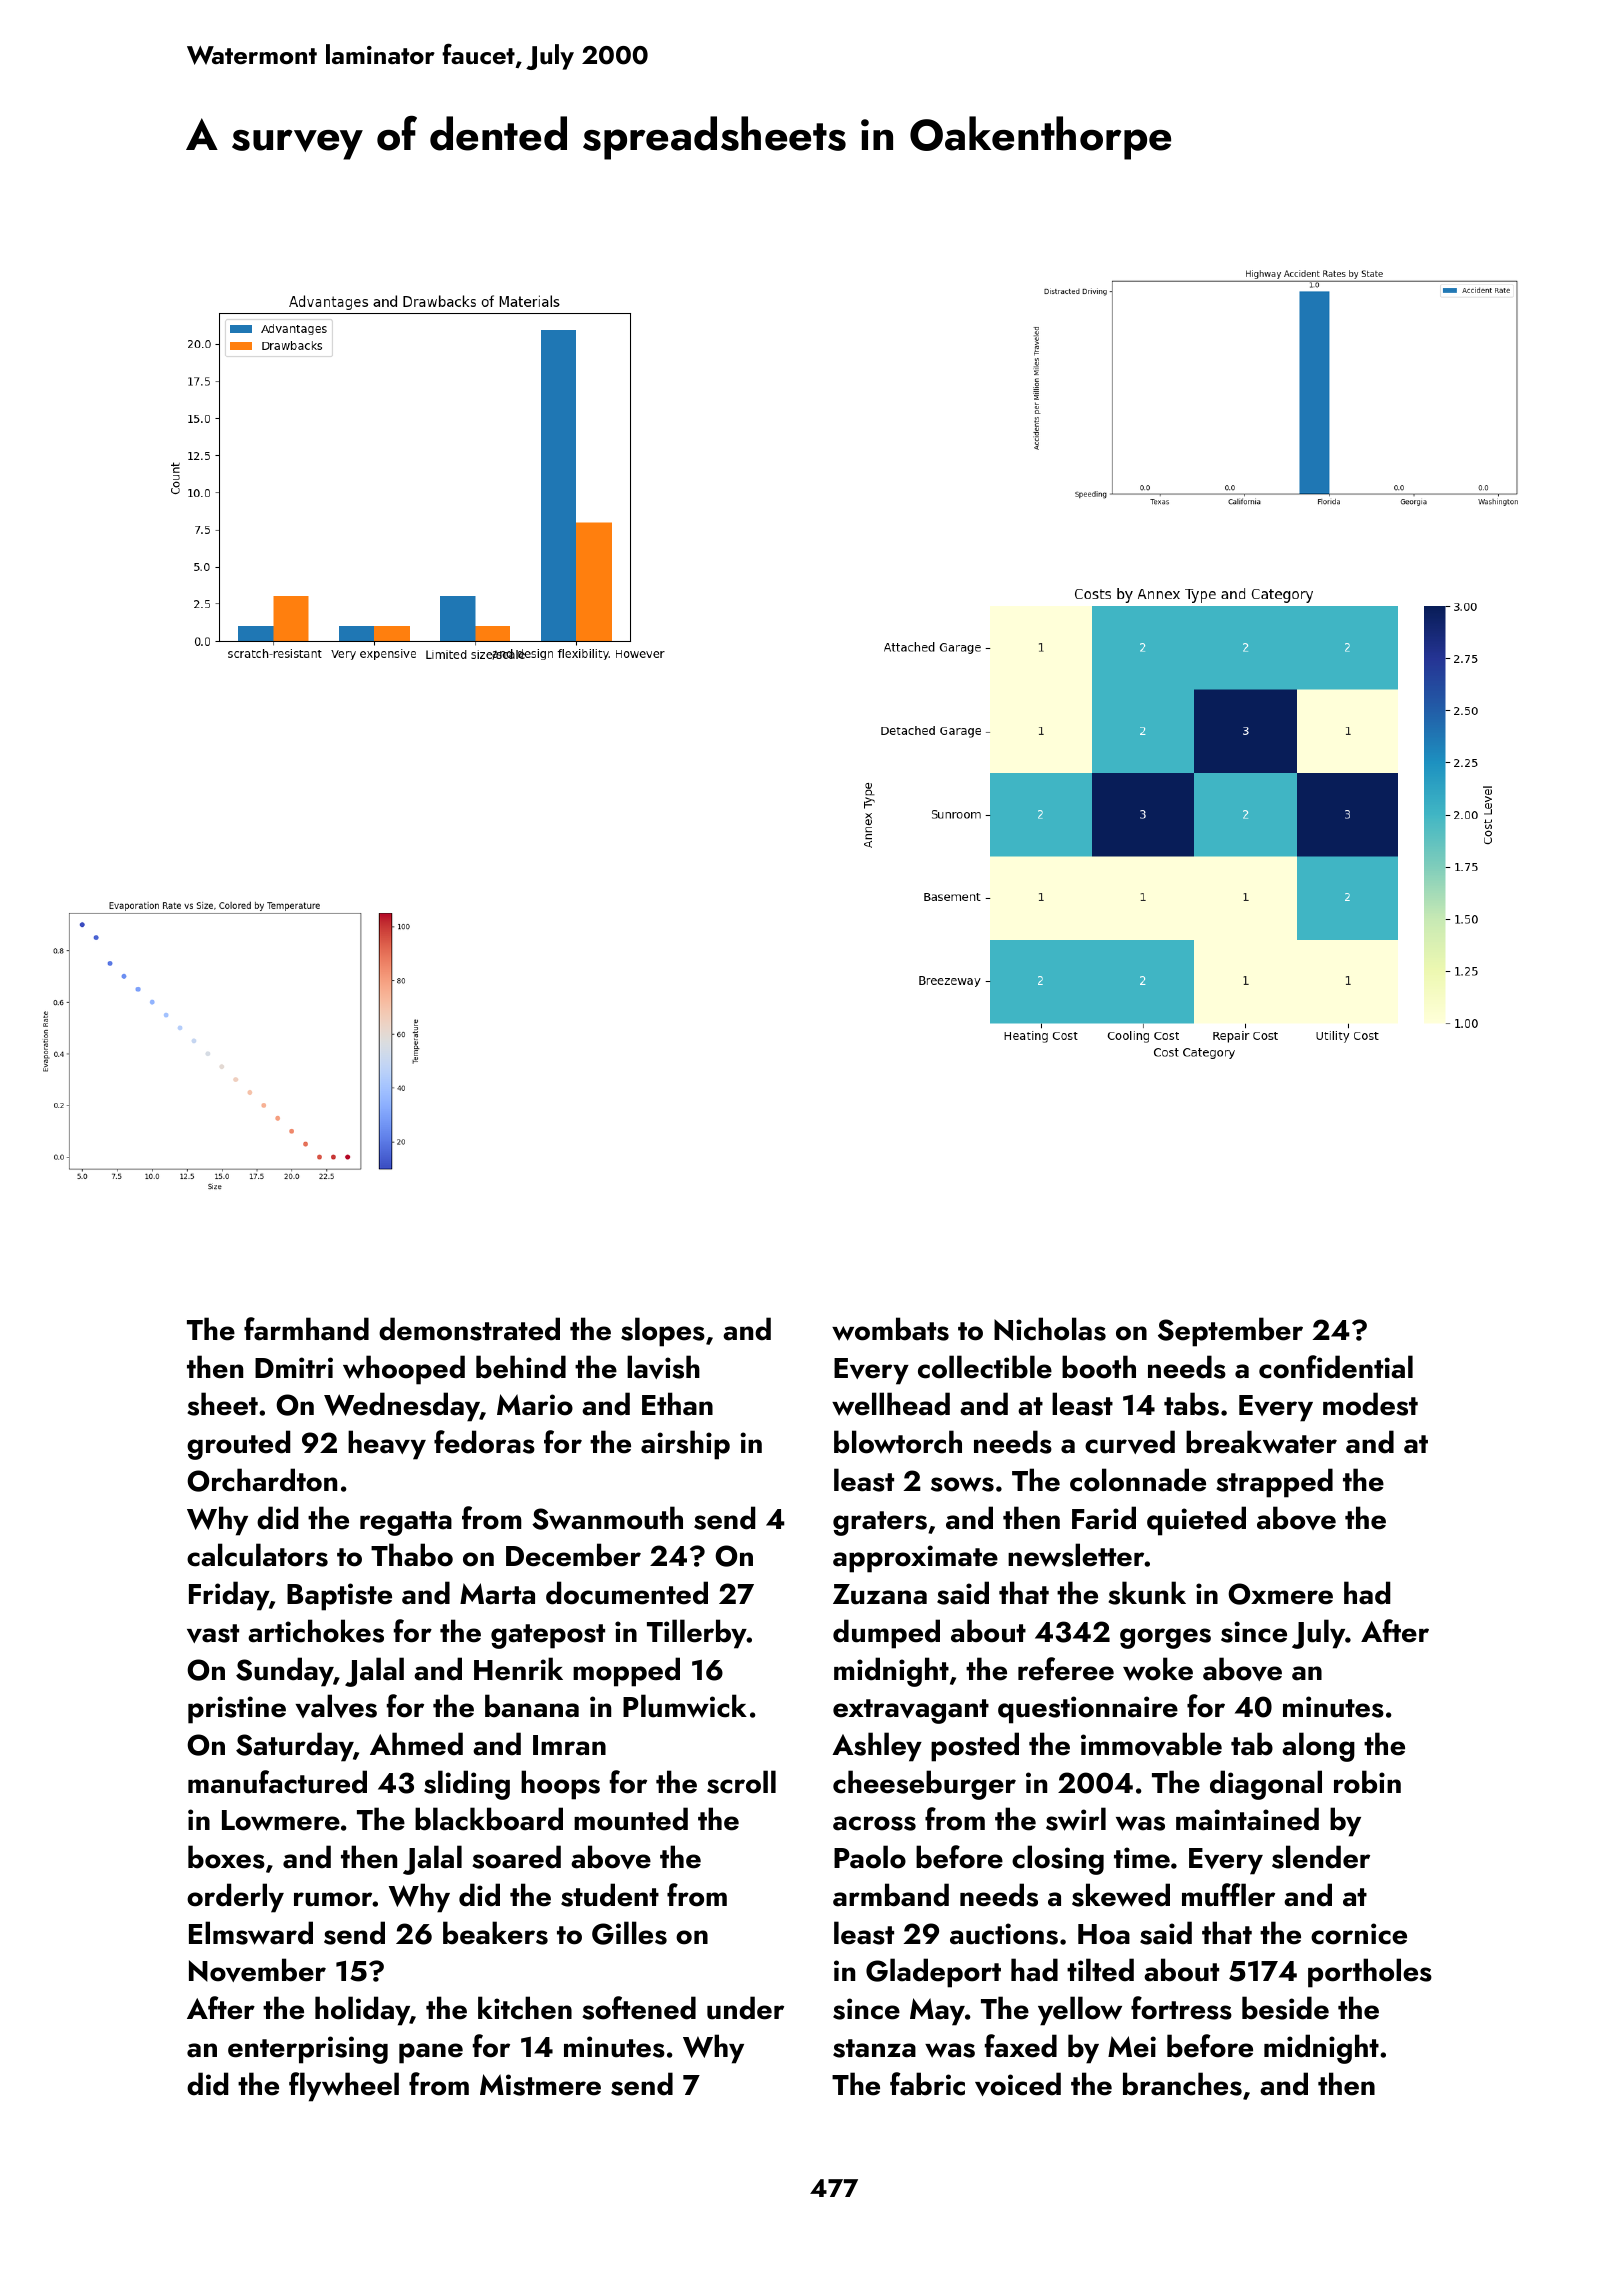 This document has height=2292, width=1620. I want to click on cheeseburger, so click(924, 1785).
